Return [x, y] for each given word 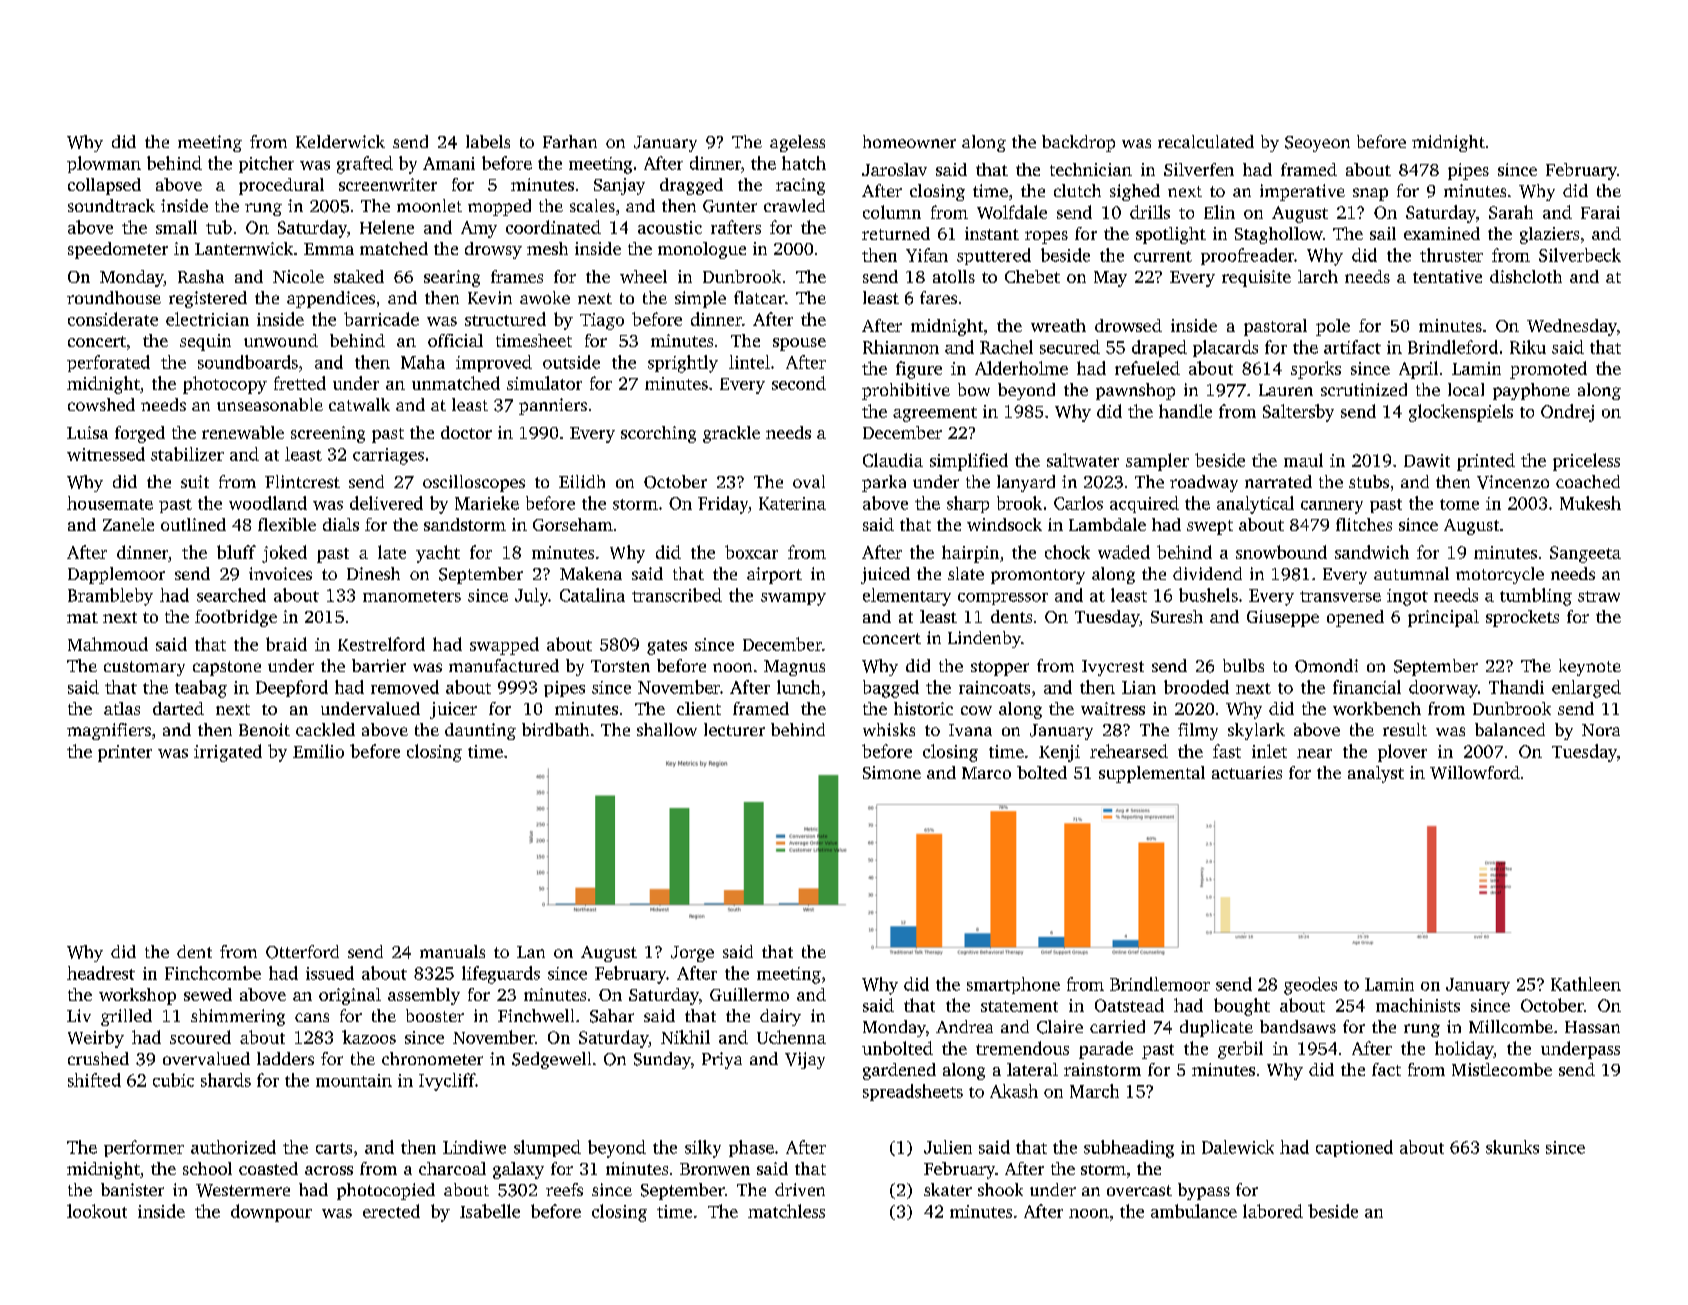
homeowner [909, 141]
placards [1225, 348]
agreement [935, 414]
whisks [889, 729]
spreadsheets [913, 1092]
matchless [786, 1211]
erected [391, 1211]
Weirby [96, 1039]
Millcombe [1511, 1026]
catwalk [359, 404]
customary [144, 668]
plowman [104, 164]
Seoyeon [1317, 144]
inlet [1269, 751]
